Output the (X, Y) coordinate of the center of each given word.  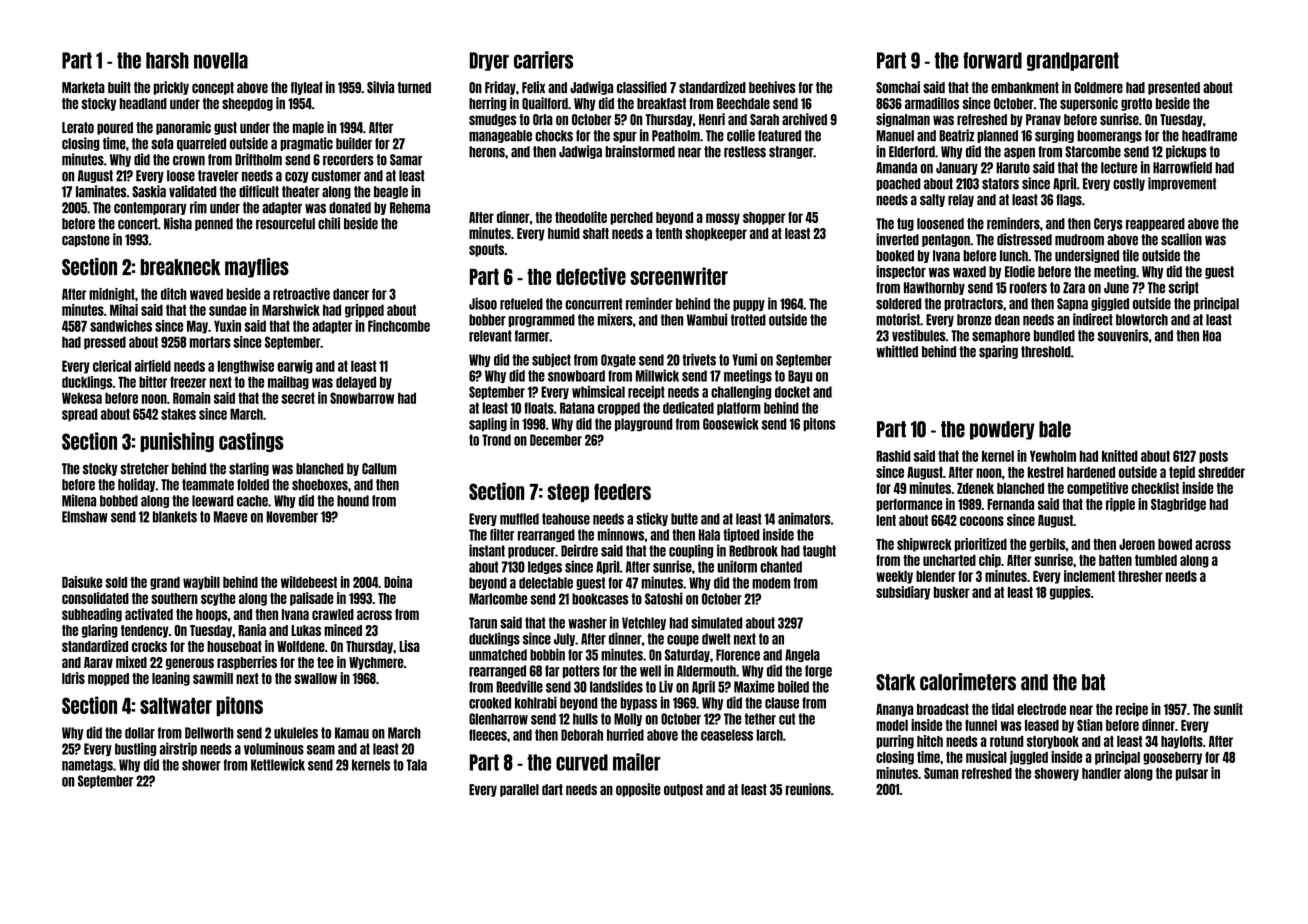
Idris (73, 678)
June (1116, 288)
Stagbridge (1178, 505)
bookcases (600, 599)
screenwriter (679, 276)
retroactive (301, 294)
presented (1174, 88)
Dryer (489, 61)
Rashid (893, 456)
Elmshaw (85, 517)
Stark (896, 682)
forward (992, 60)
